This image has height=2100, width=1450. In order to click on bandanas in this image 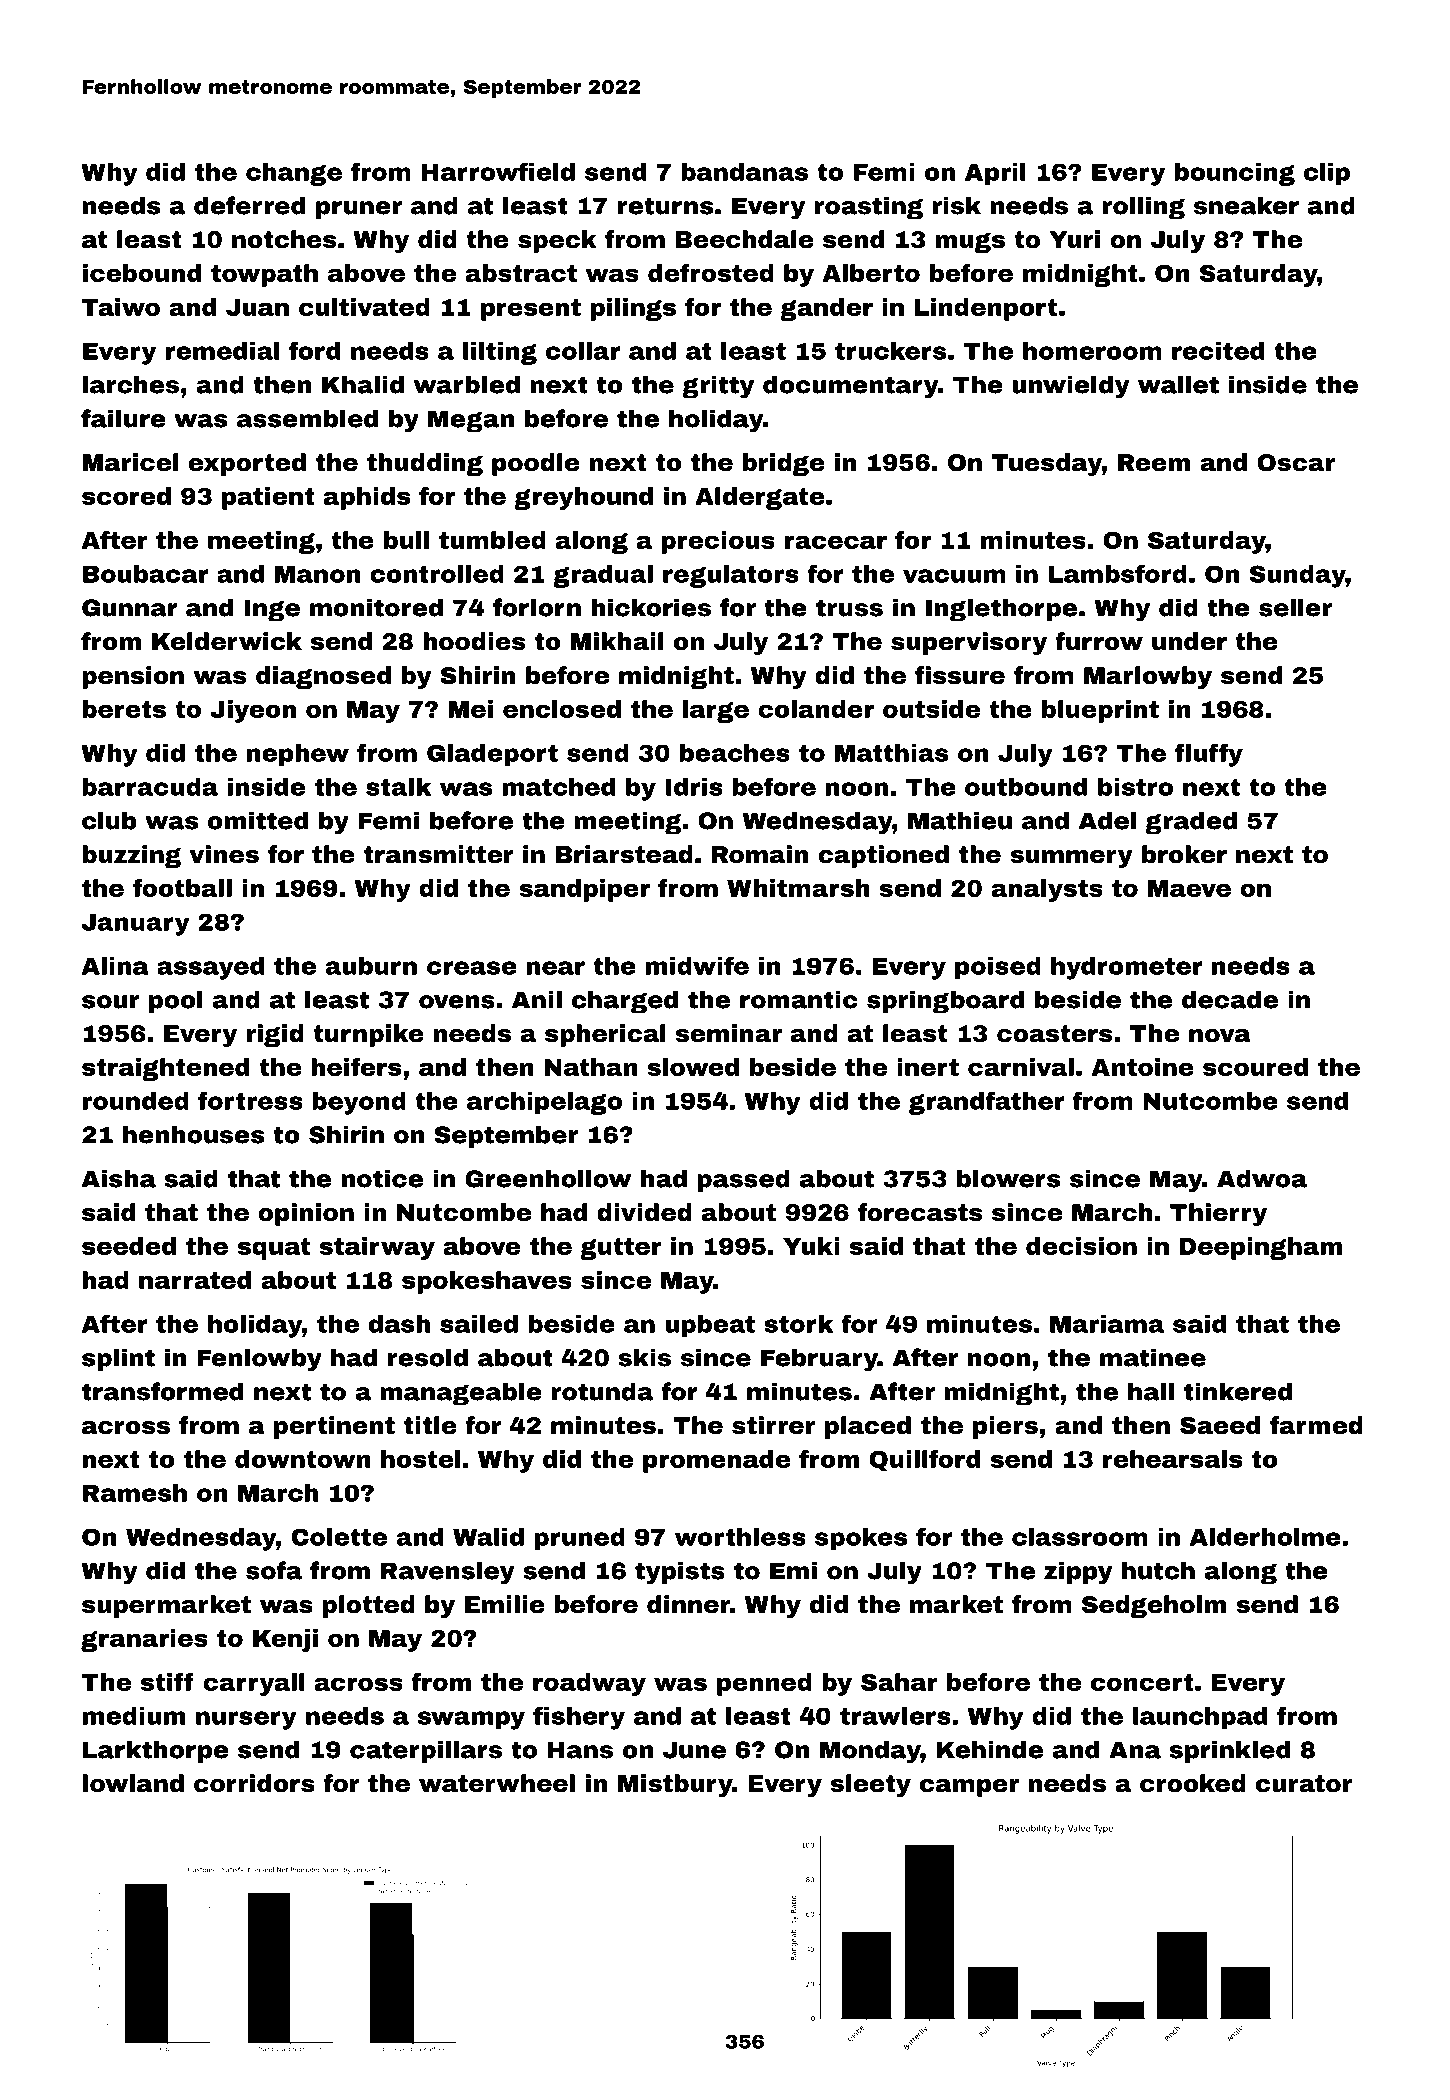, I will do `click(744, 172)`.
